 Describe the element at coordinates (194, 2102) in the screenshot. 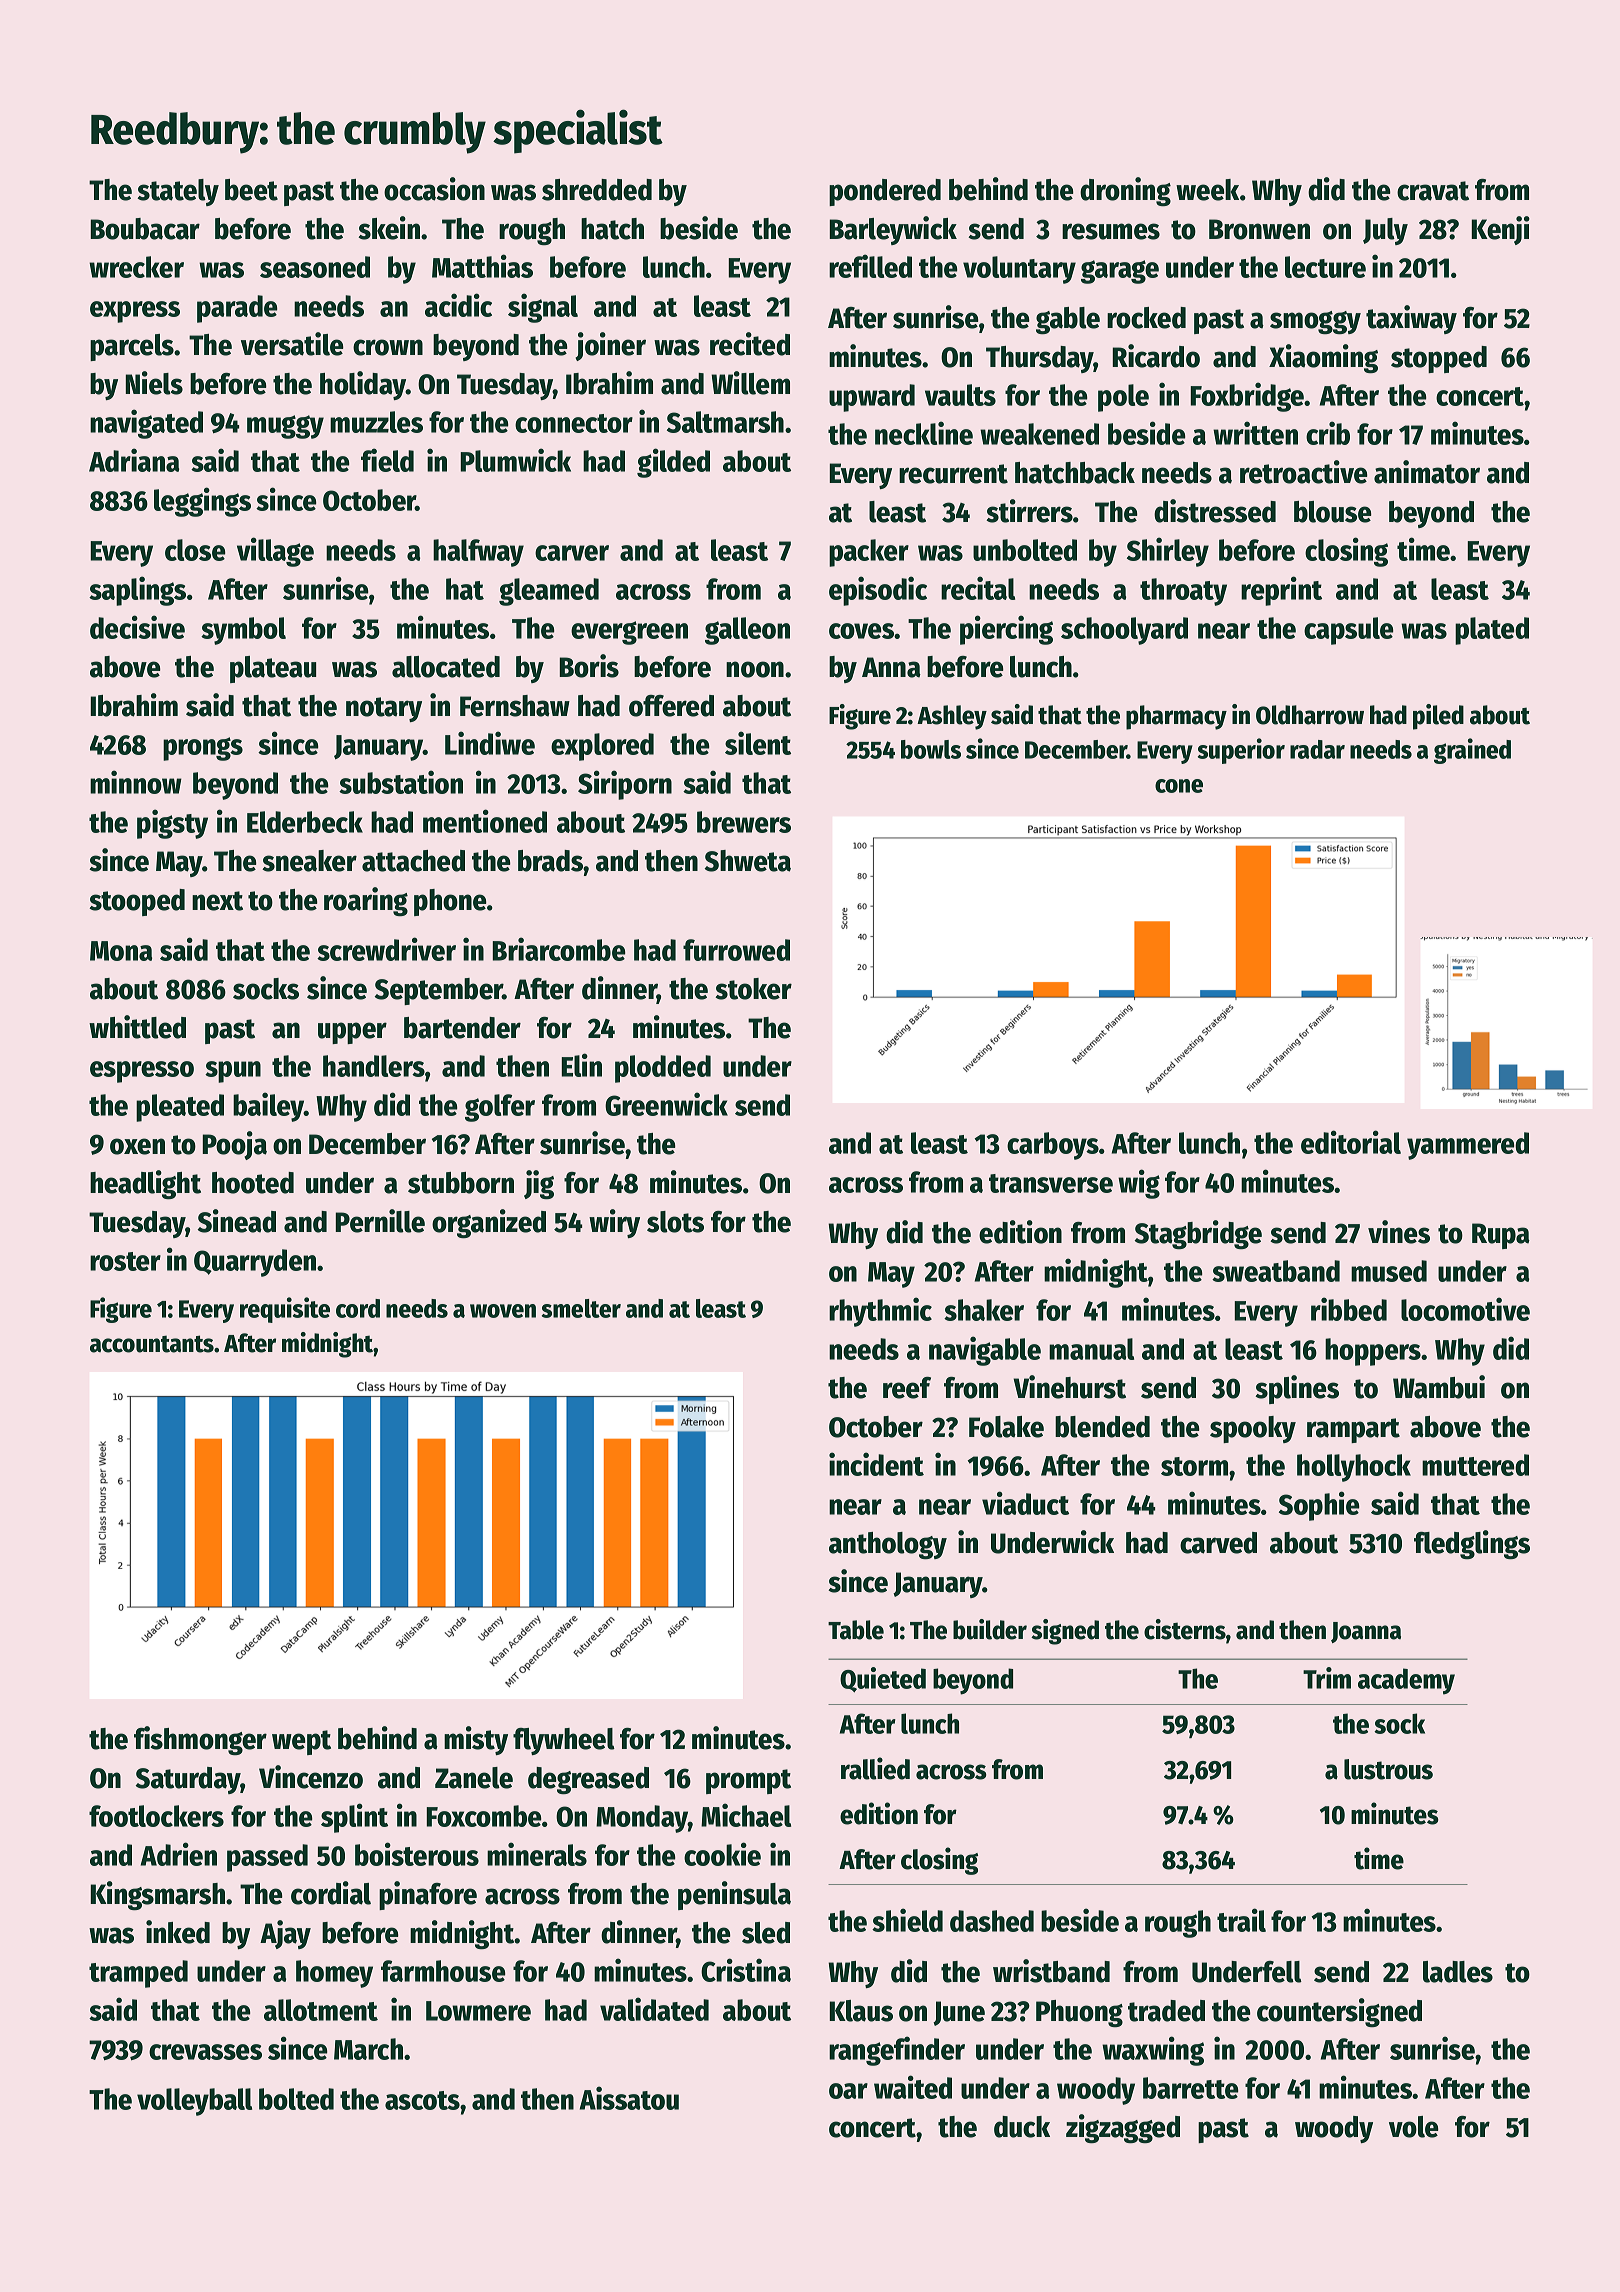

I see `volleyball` at that location.
